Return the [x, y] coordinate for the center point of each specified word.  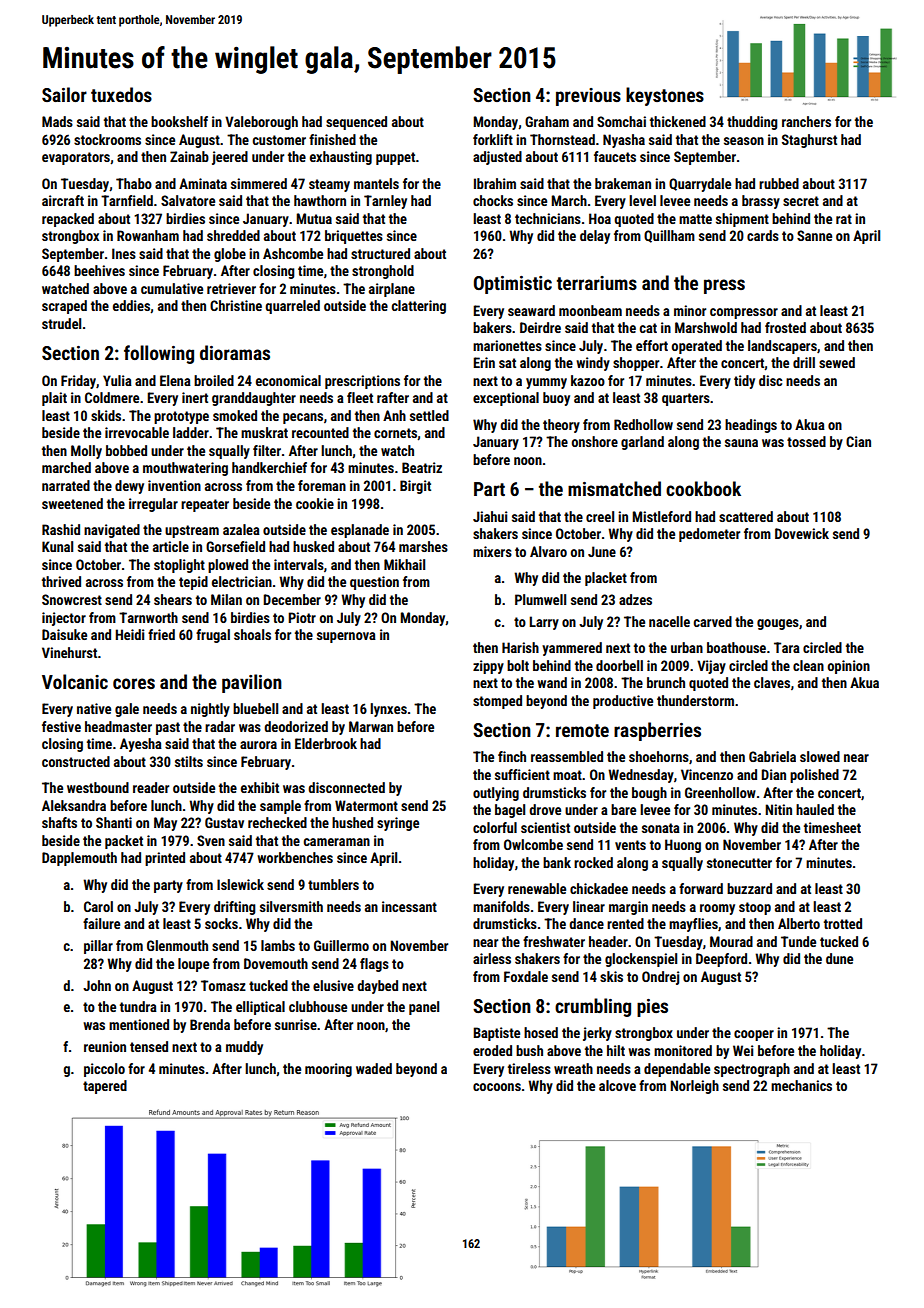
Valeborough [261, 123]
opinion [849, 667]
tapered [105, 1087]
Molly [86, 452]
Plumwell [540, 599]
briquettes [354, 237]
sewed [837, 362]
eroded [492, 1050]
